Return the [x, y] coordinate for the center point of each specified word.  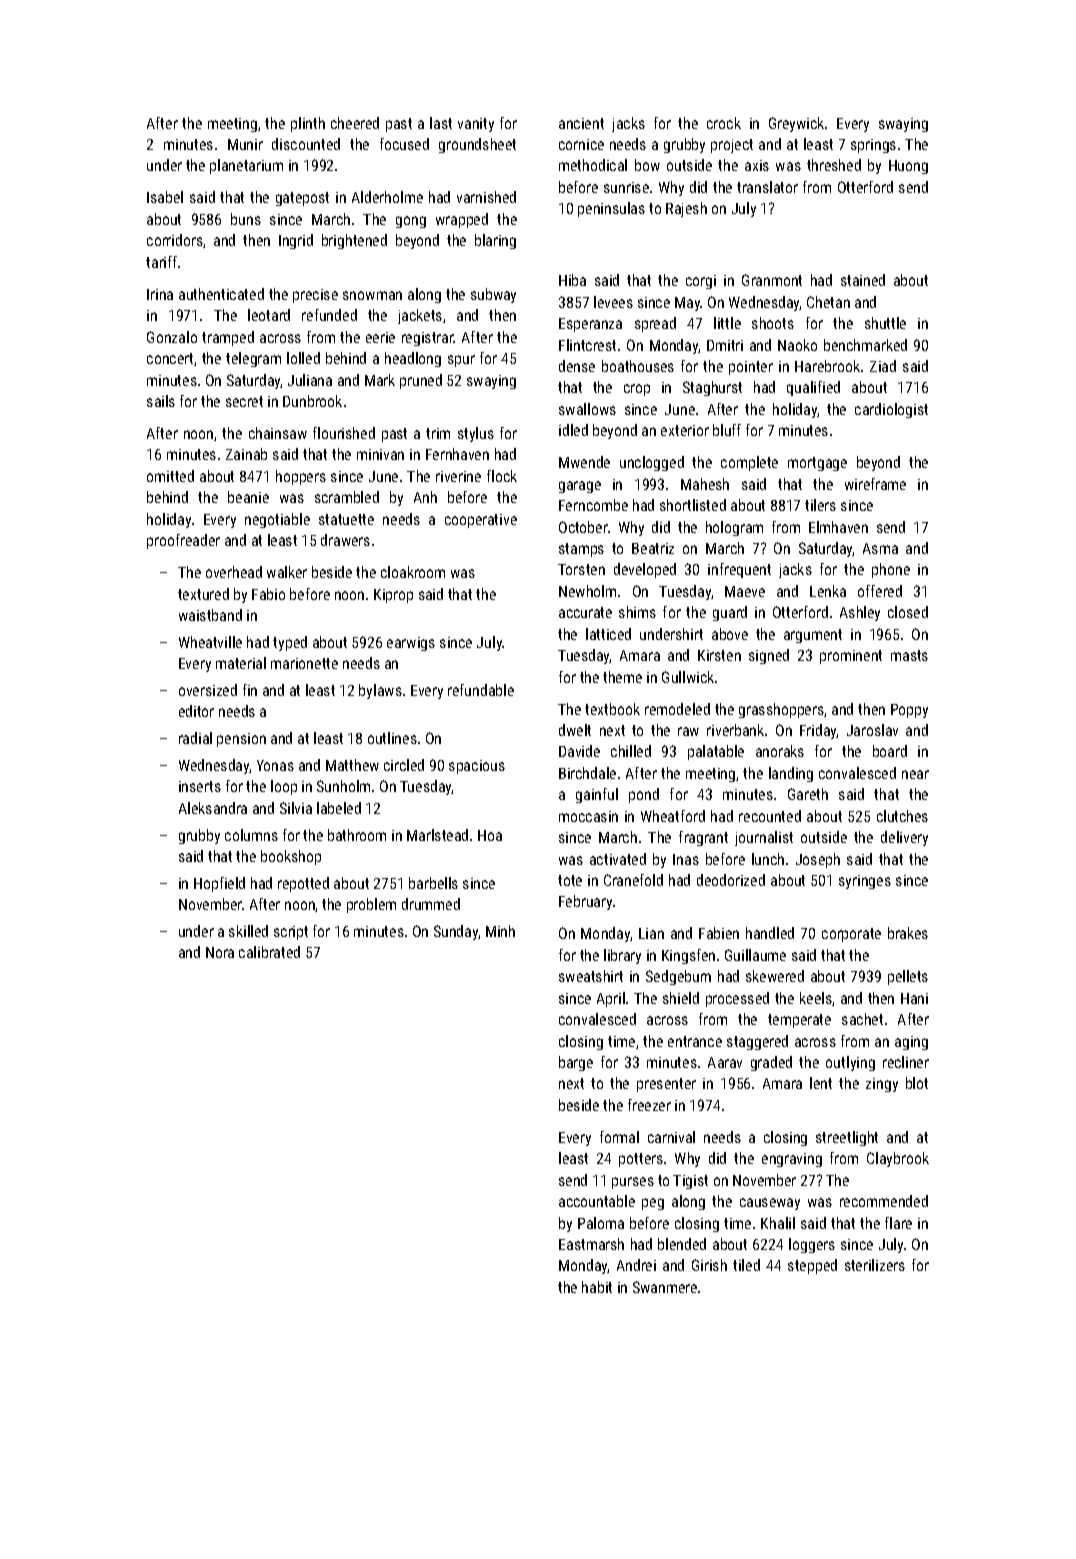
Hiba [572, 280]
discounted [306, 144]
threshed [834, 165]
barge [576, 1063]
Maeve [745, 591]
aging [911, 1043]
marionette [304, 663]
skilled [248, 931]
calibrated [269, 952]
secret [244, 401]
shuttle [885, 323]
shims [637, 612]
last [441, 123]
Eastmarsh [591, 1244]
